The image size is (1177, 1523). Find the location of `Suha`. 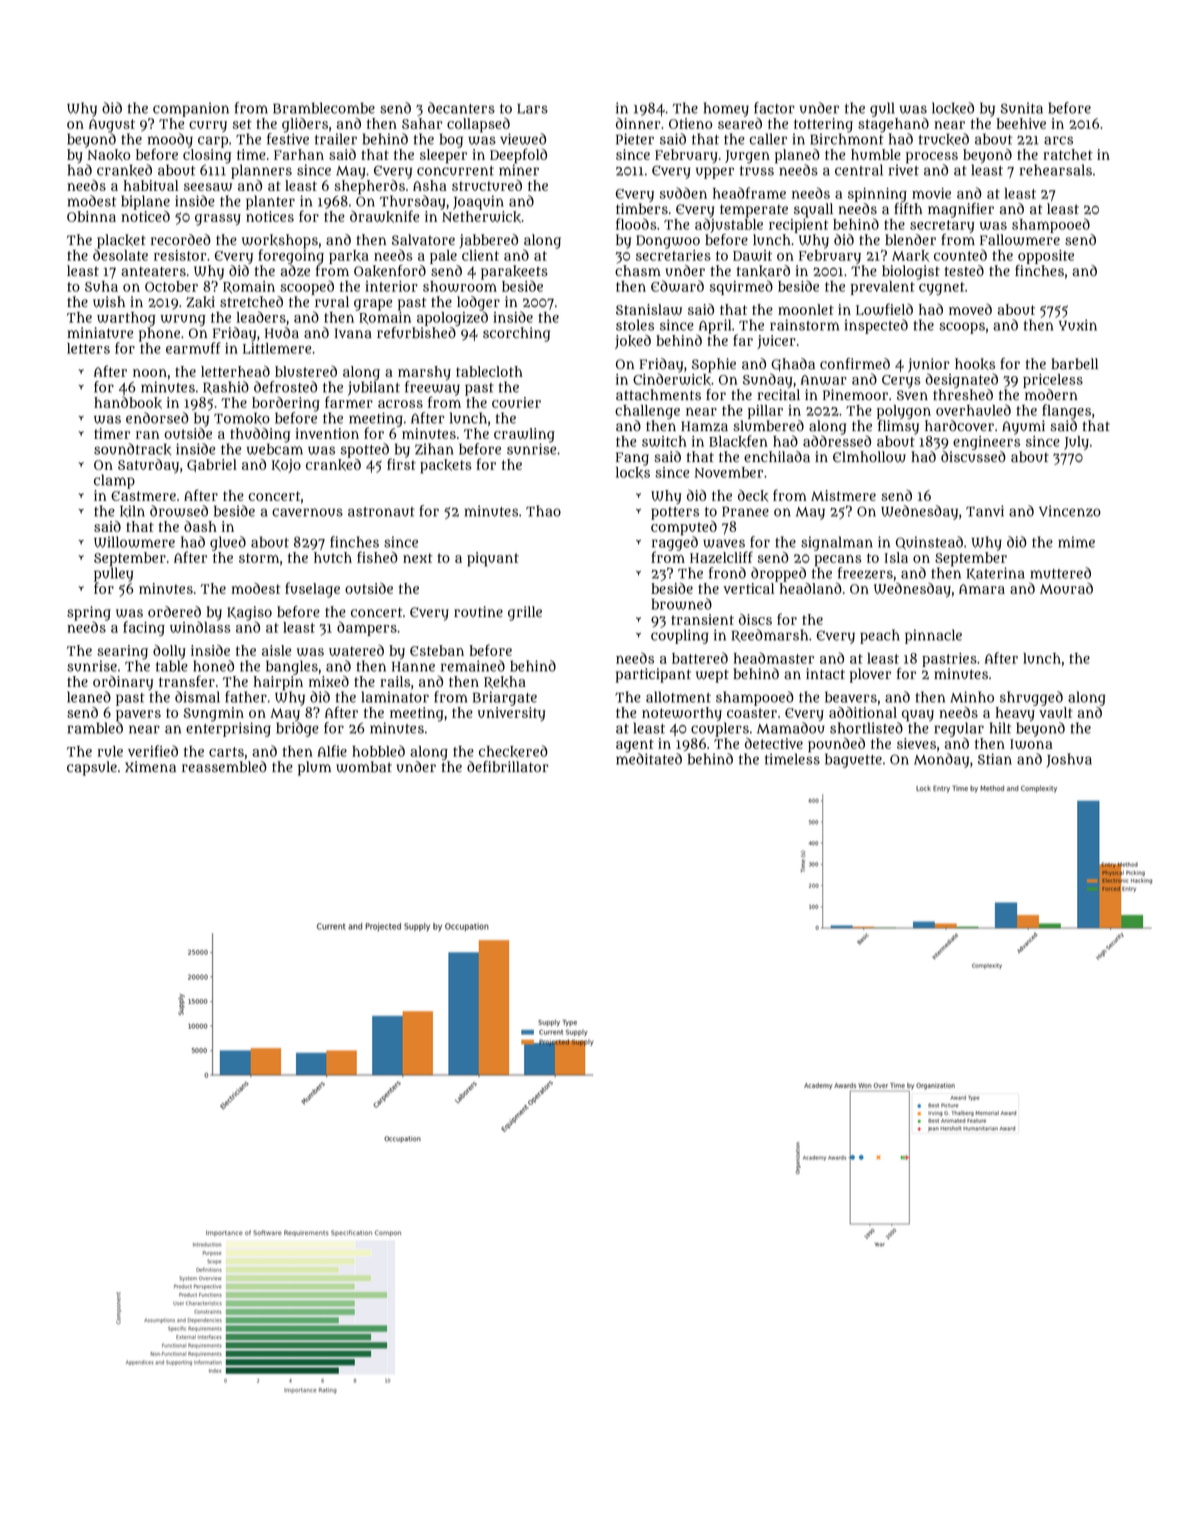

Suha is located at coordinates (101, 286).
